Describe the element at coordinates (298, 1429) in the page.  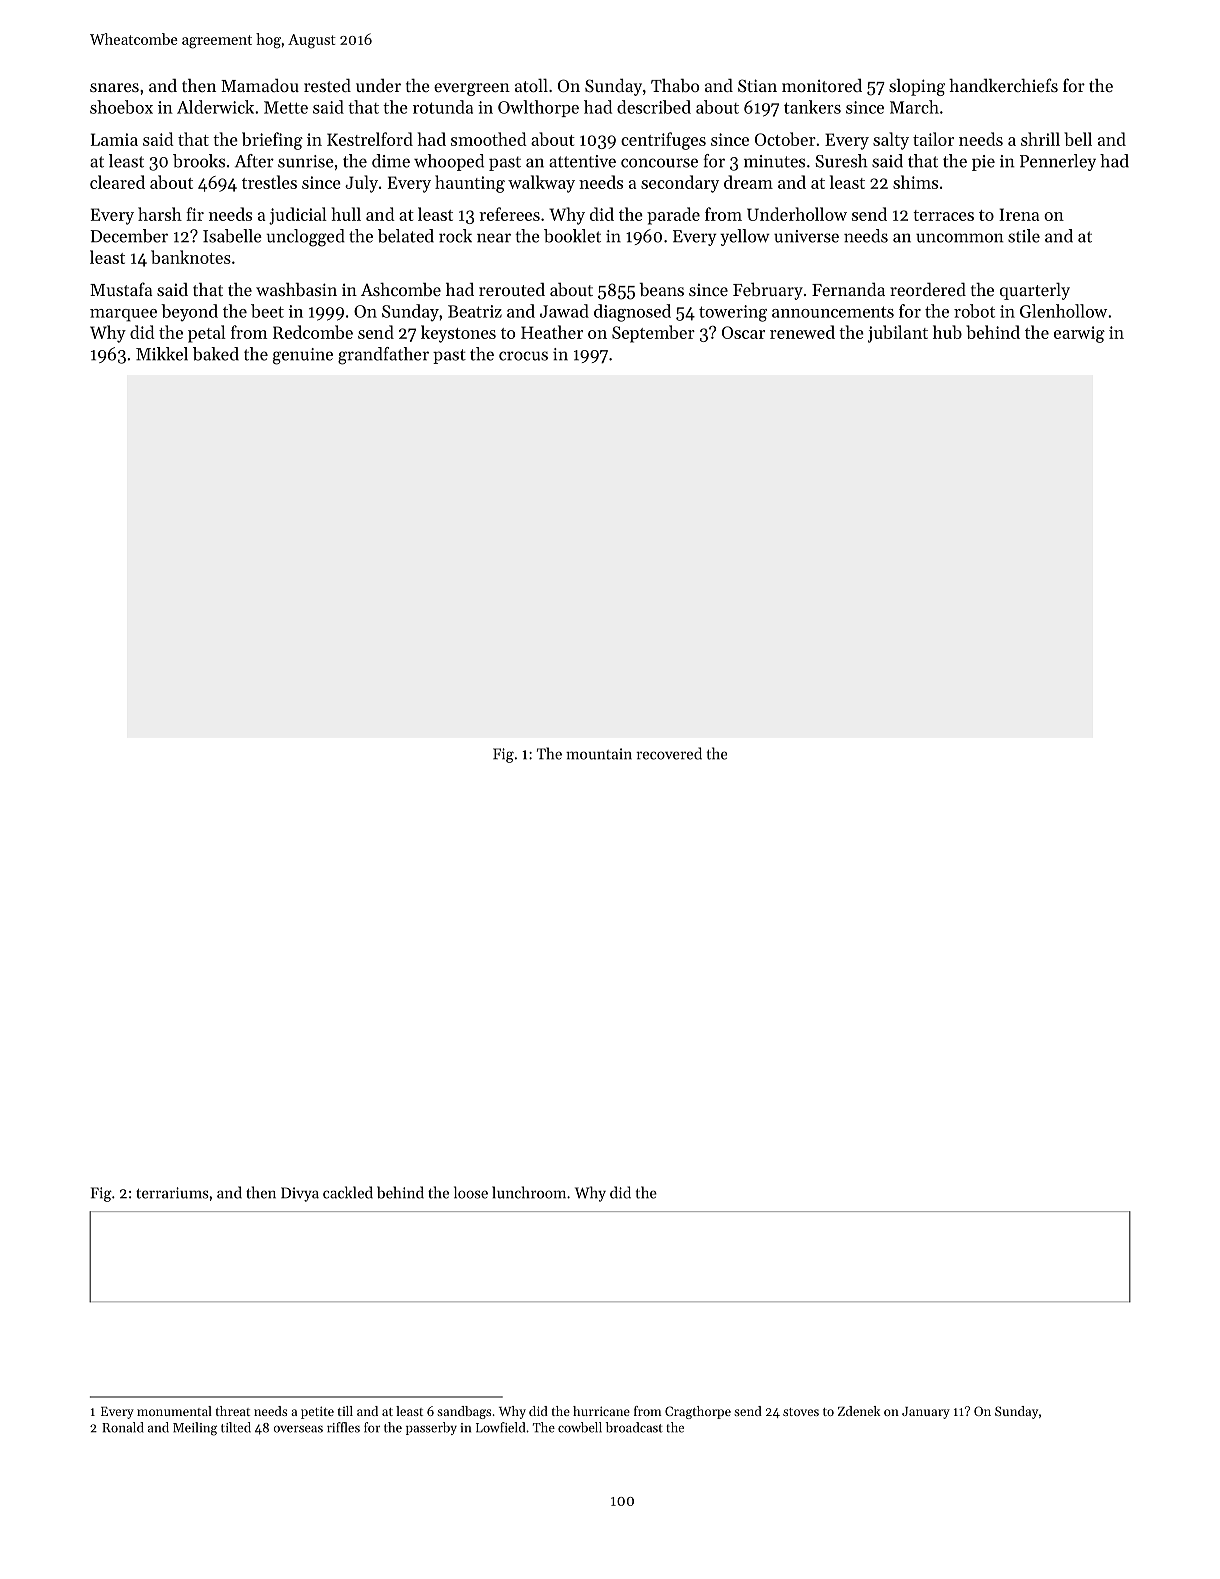
I see `overseas` at that location.
